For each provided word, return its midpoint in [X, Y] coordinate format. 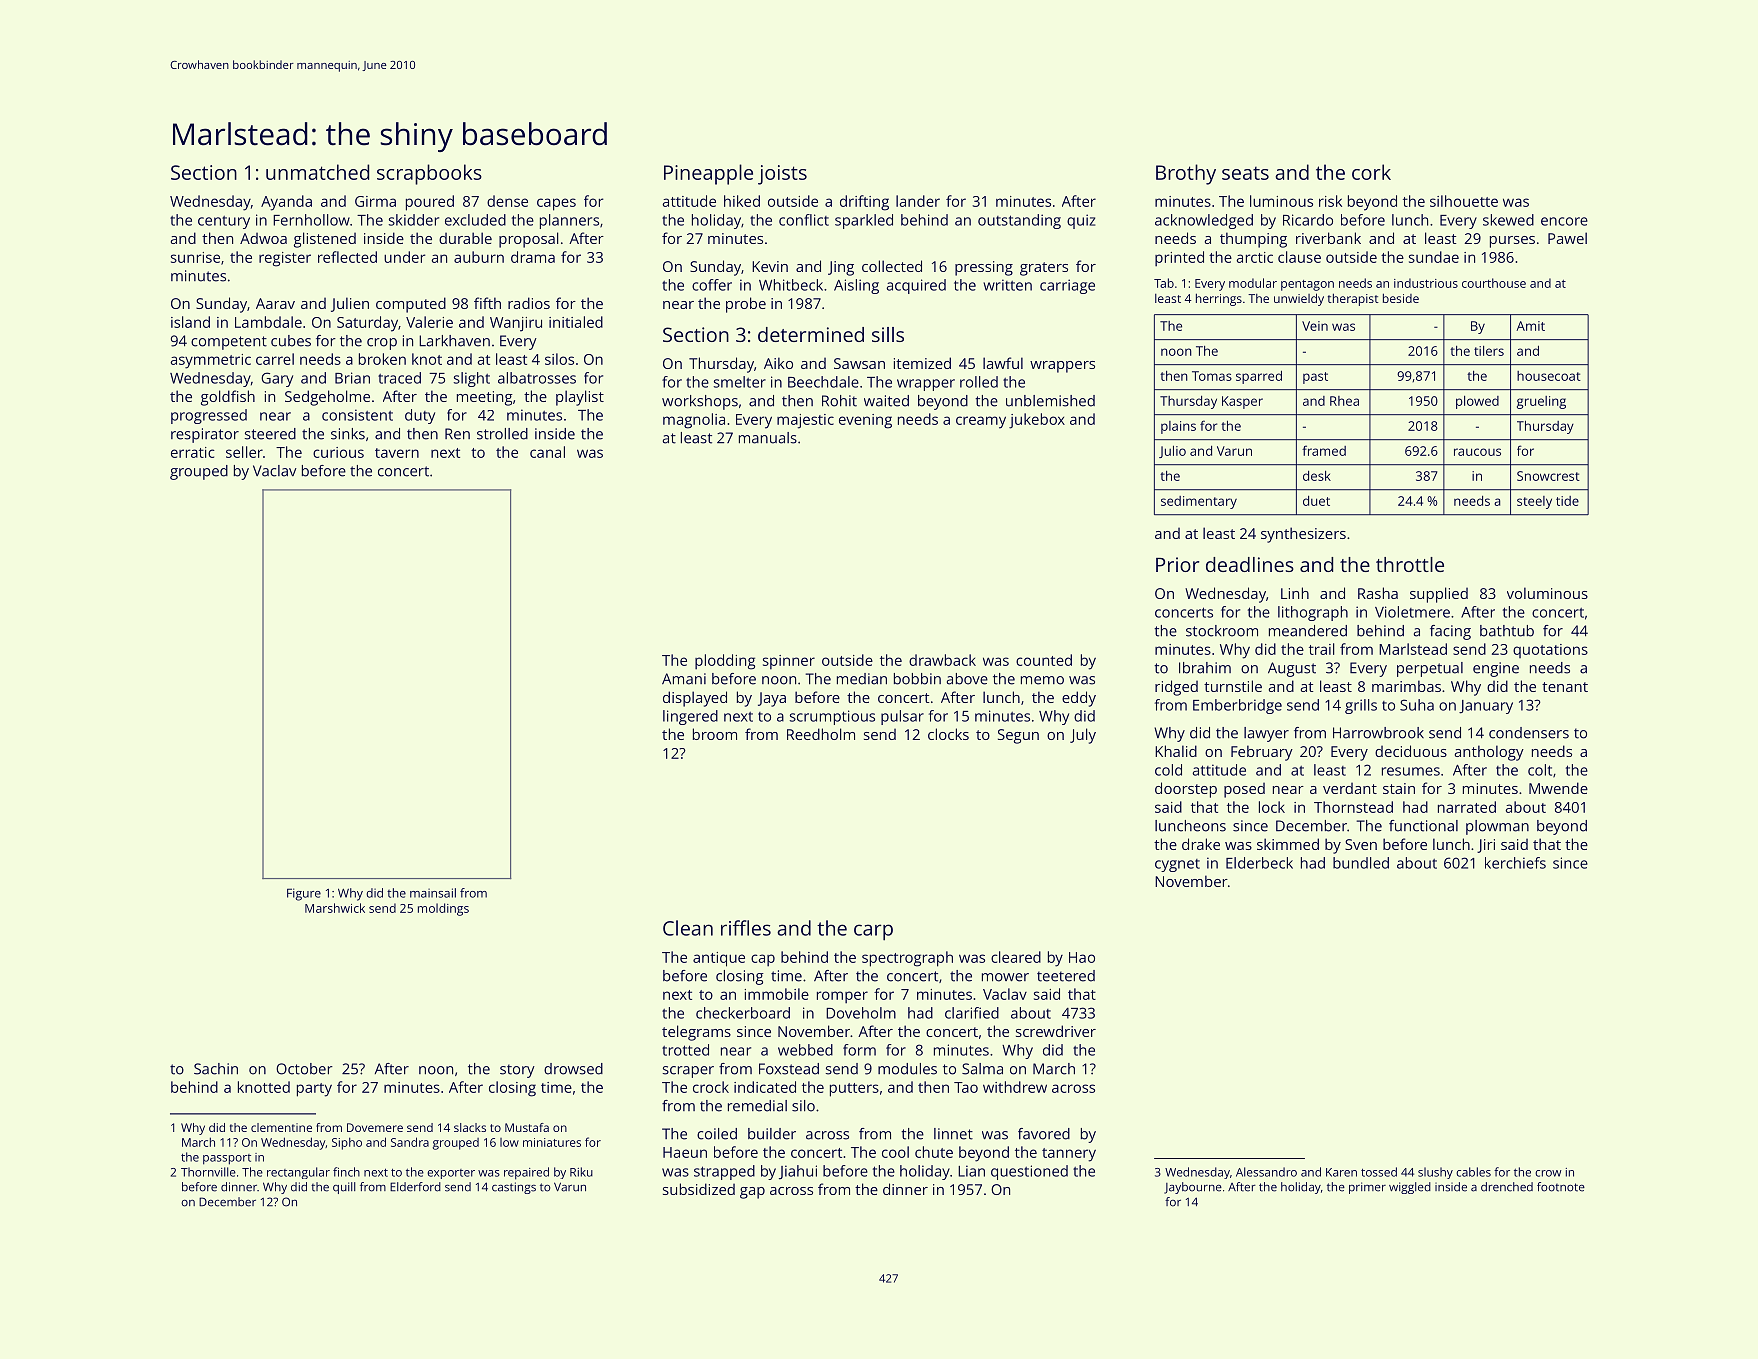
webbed [805, 1050]
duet [1316, 501]
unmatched [317, 172]
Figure [304, 894]
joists [782, 175]
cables [1473, 1172]
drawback [942, 660]
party [314, 1090]
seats [1245, 173]
